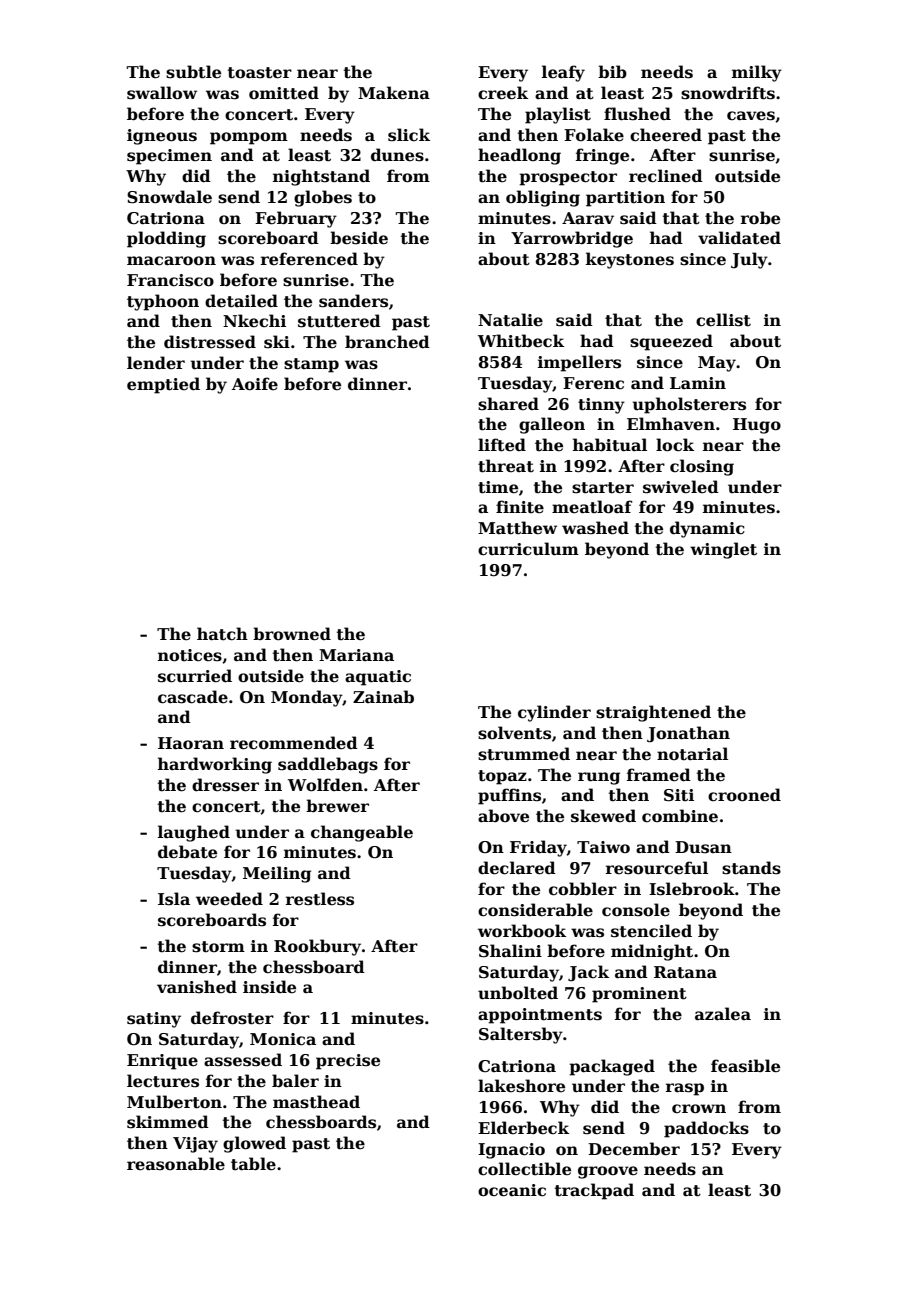 The image size is (908, 1316). What do you see at coordinates (745, 1066) in the screenshot?
I see `feasible` at bounding box center [745, 1066].
